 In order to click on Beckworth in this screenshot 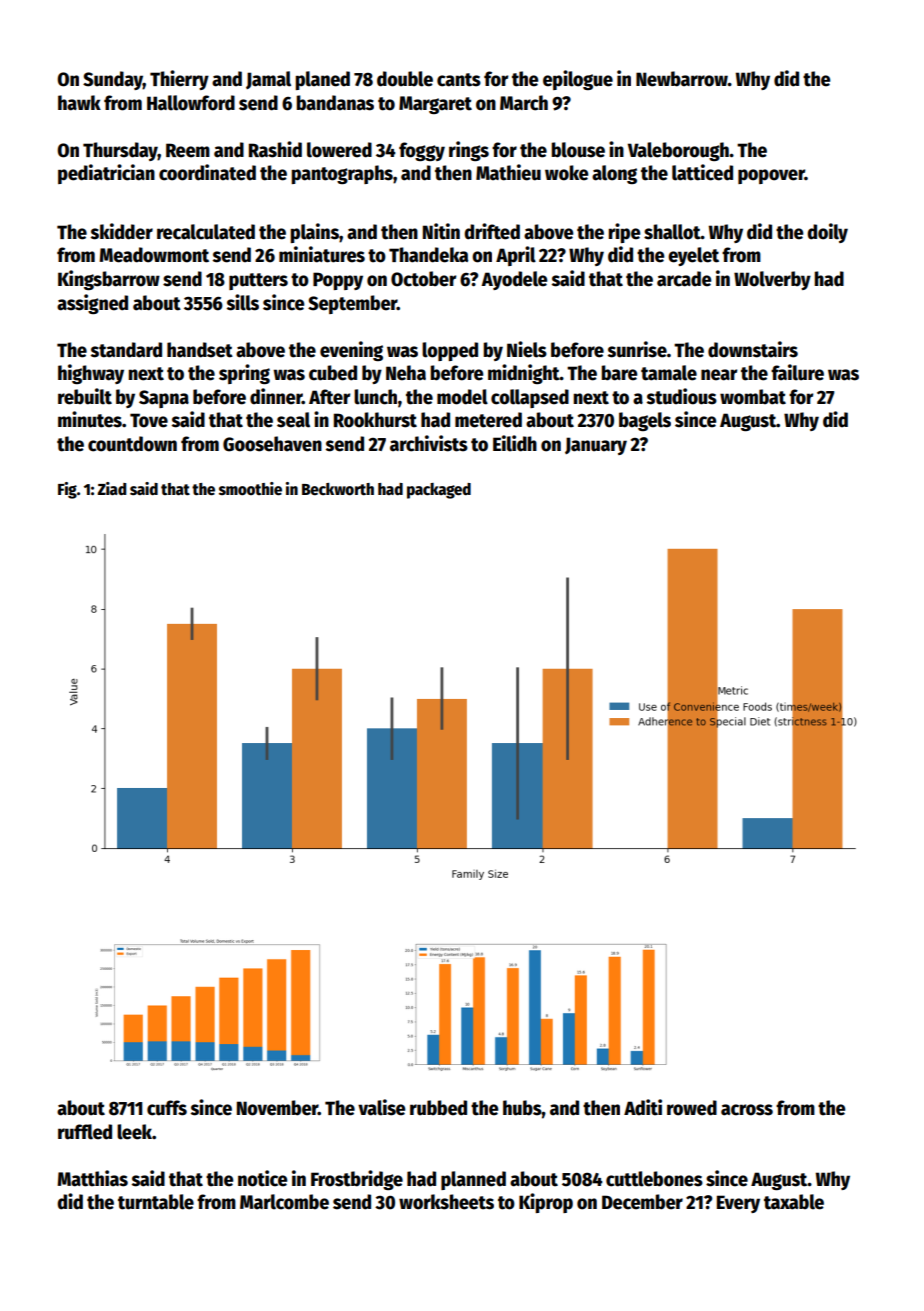, I will do `click(338, 489)`.
